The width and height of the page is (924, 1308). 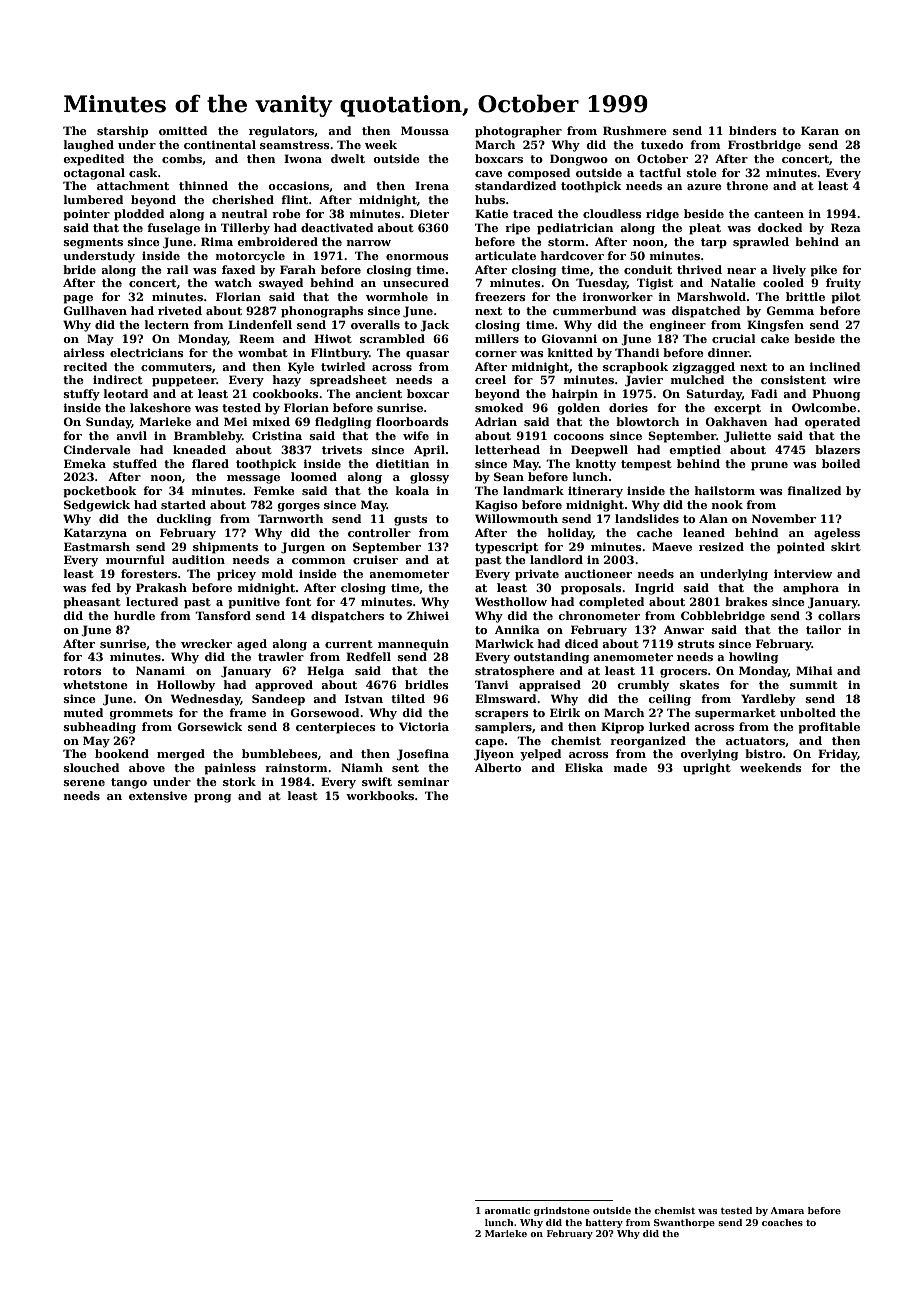 I want to click on mixed, so click(x=271, y=421).
